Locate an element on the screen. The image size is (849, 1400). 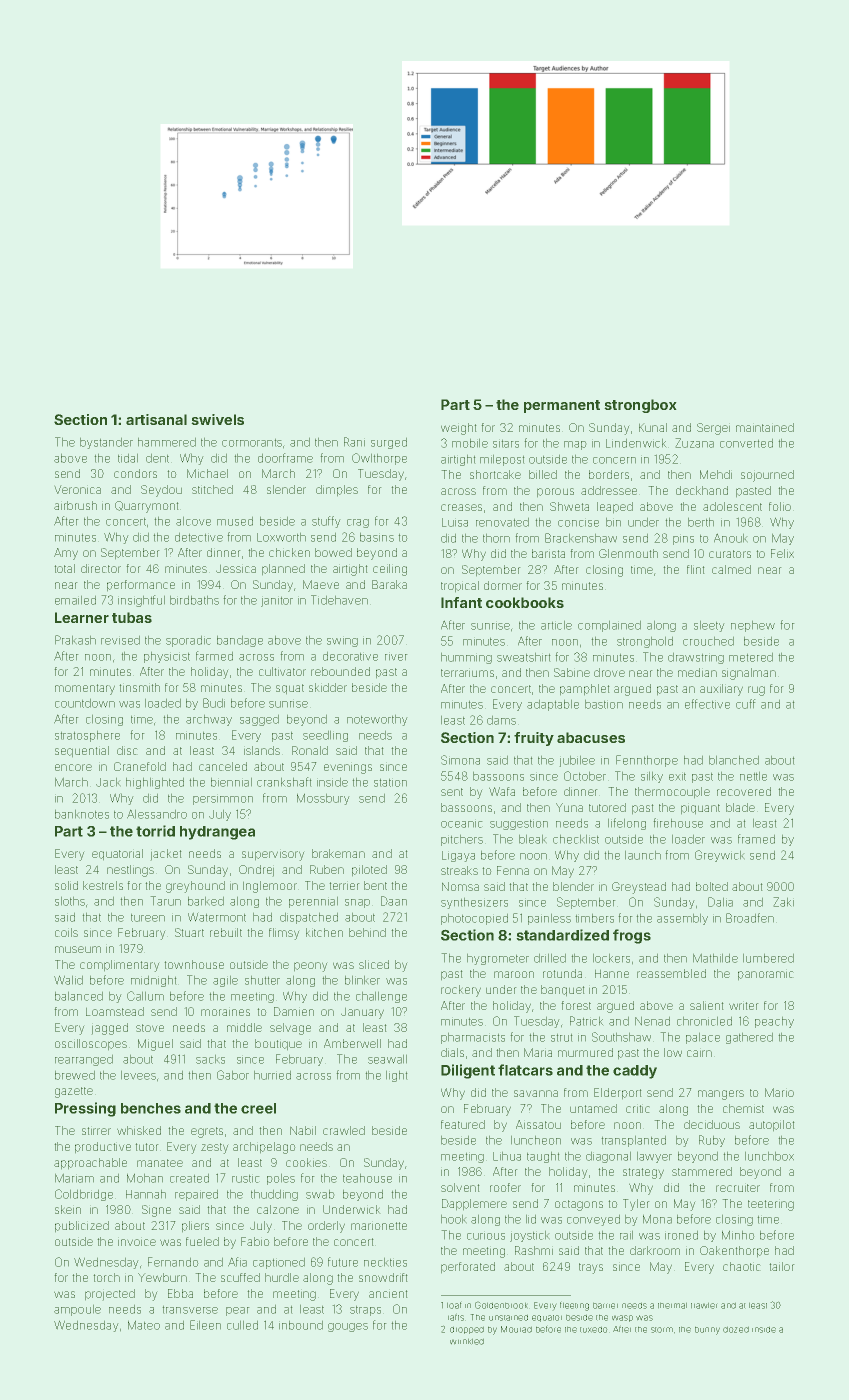
Budi is located at coordinates (214, 703).
